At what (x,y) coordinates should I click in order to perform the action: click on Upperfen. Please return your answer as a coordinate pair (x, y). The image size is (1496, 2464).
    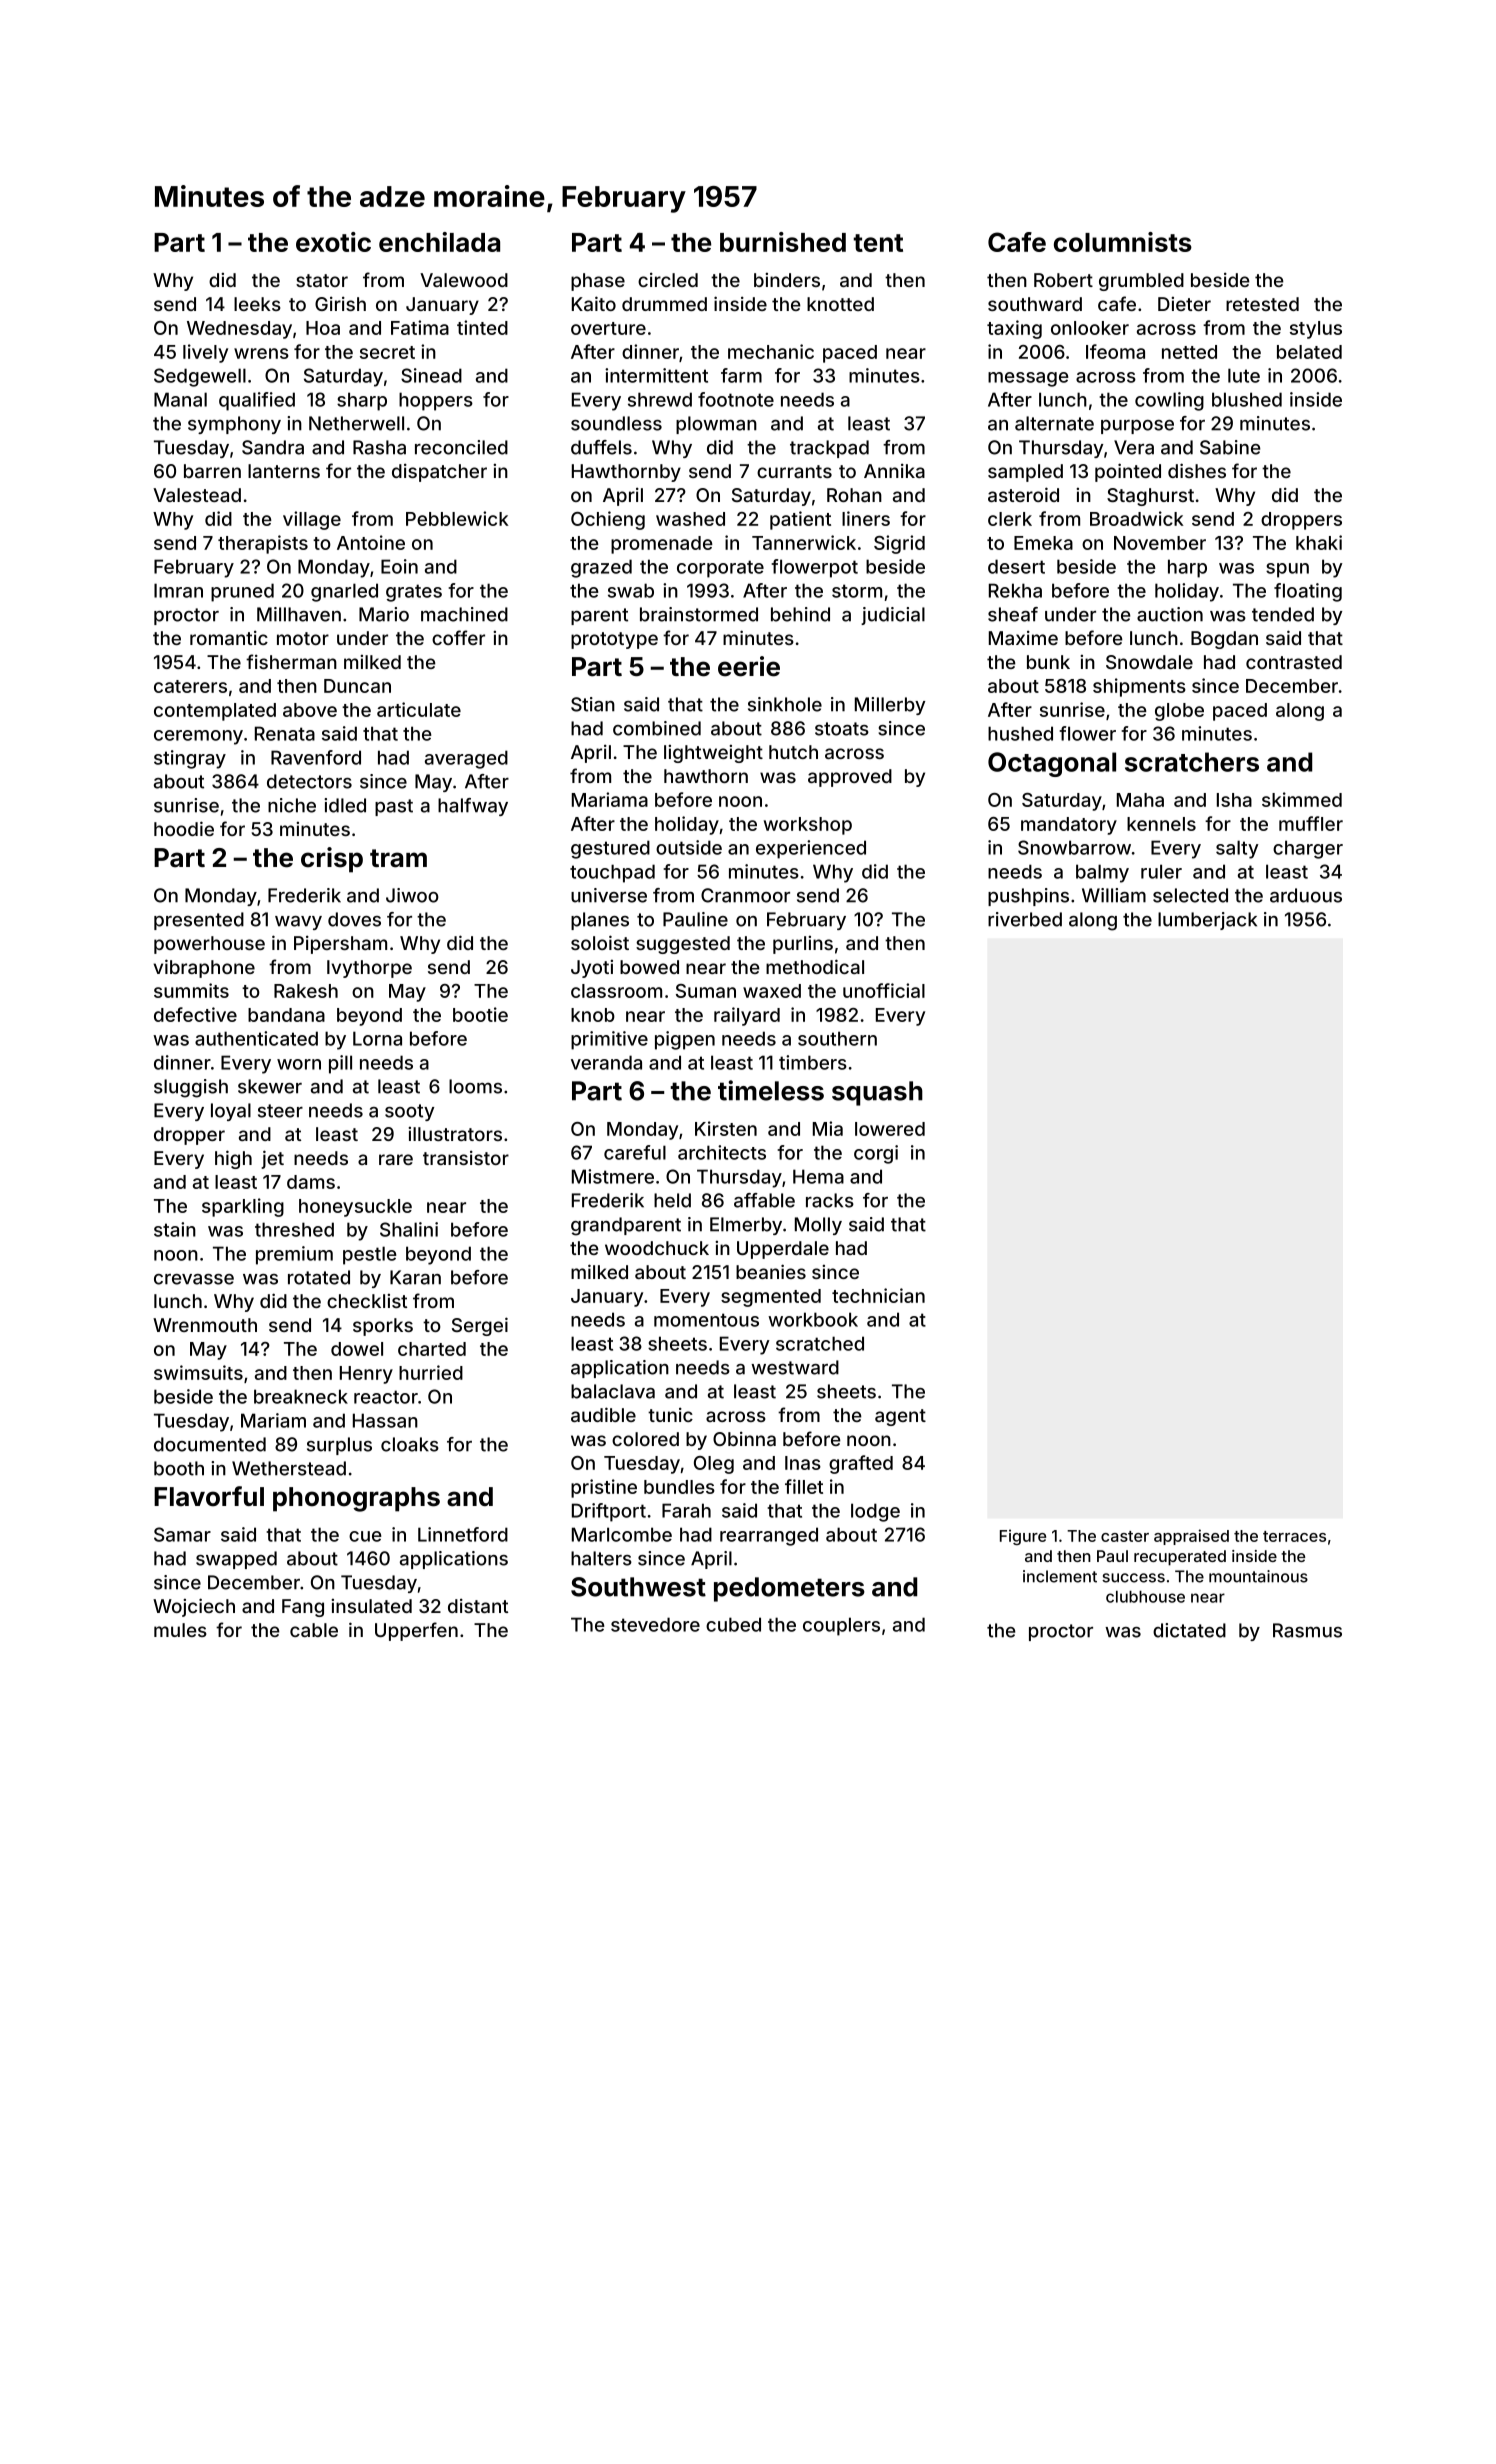
    Looking at the image, I should click on (416, 1631).
